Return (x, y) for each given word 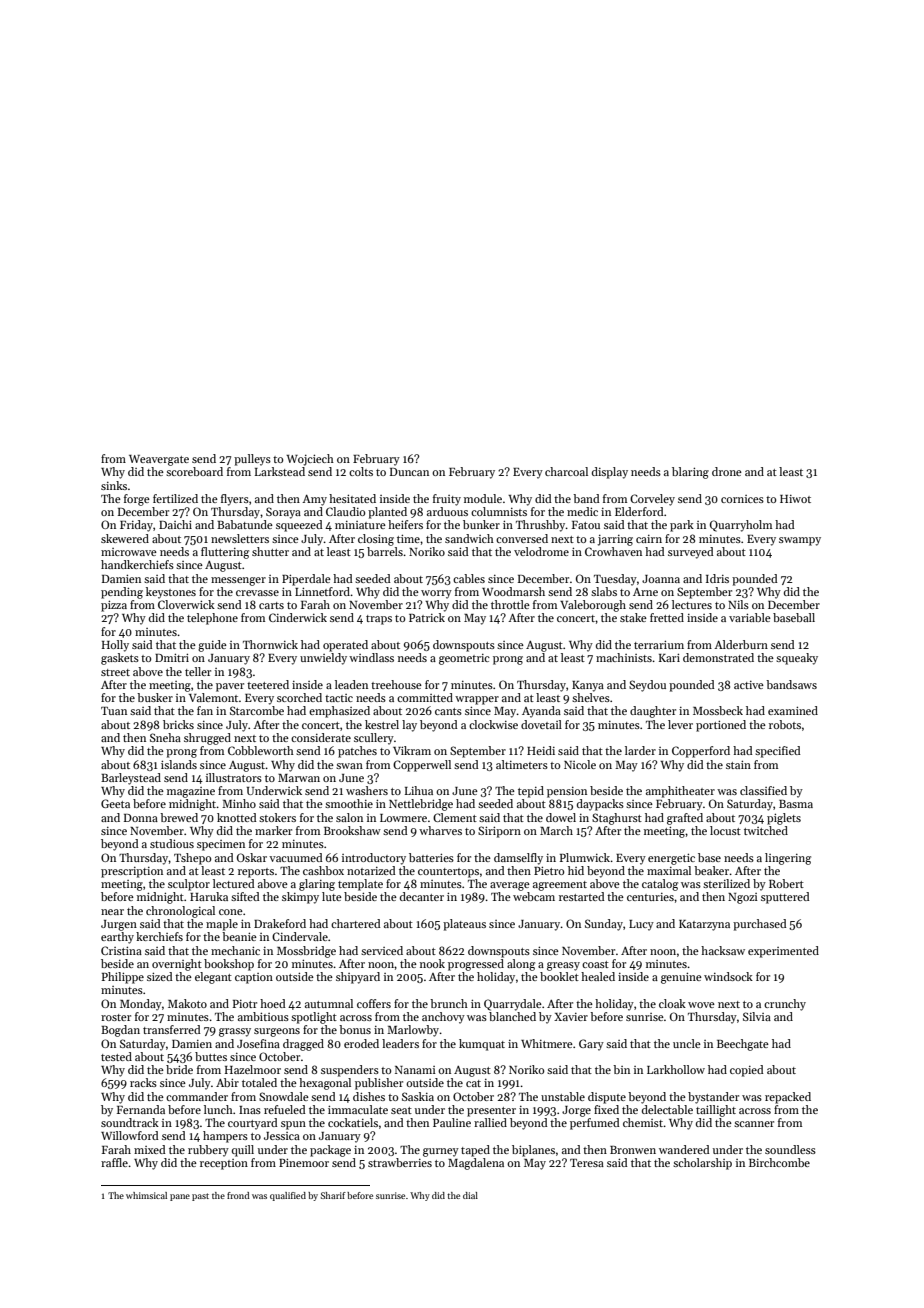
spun (293, 1125)
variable (750, 617)
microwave (129, 552)
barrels (385, 551)
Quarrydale (513, 1005)
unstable (563, 1096)
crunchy (785, 1005)
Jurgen (119, 925)
